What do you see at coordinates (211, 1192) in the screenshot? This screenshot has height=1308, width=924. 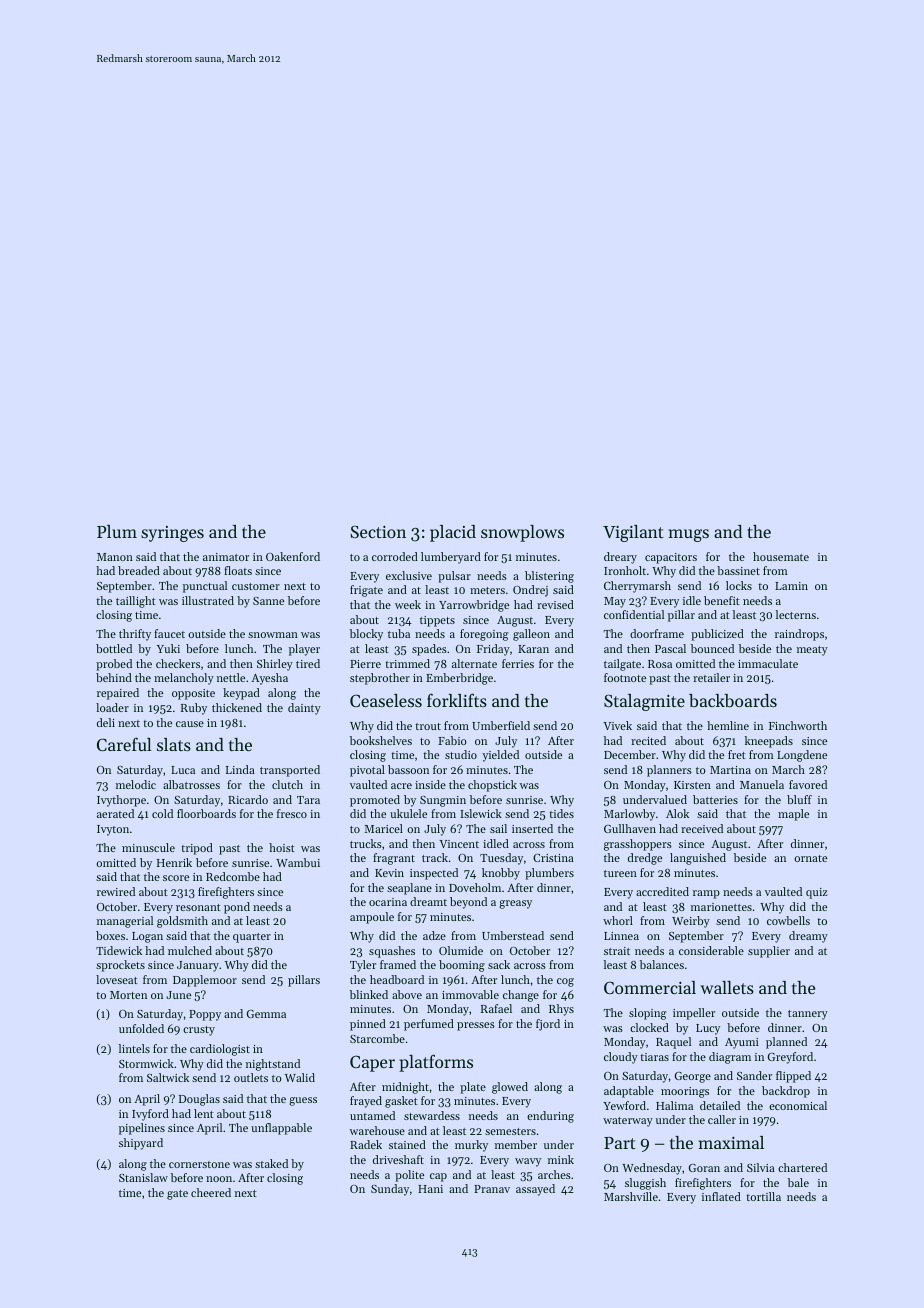 I see `cheered` at bounding box center [211, 1192].
